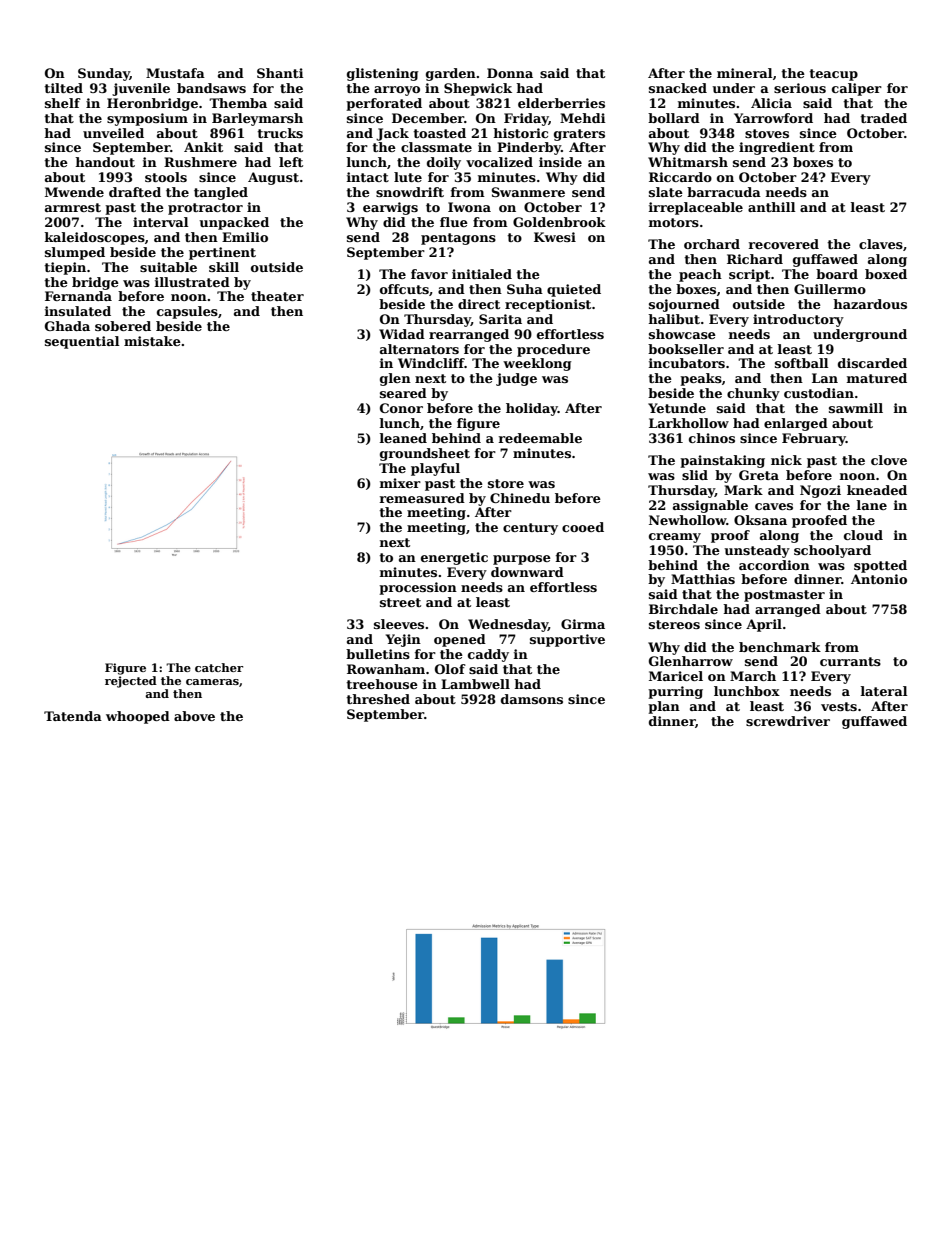  Describe the element at coordinates (482, 274) in the image. I see `initialed` at that location.
